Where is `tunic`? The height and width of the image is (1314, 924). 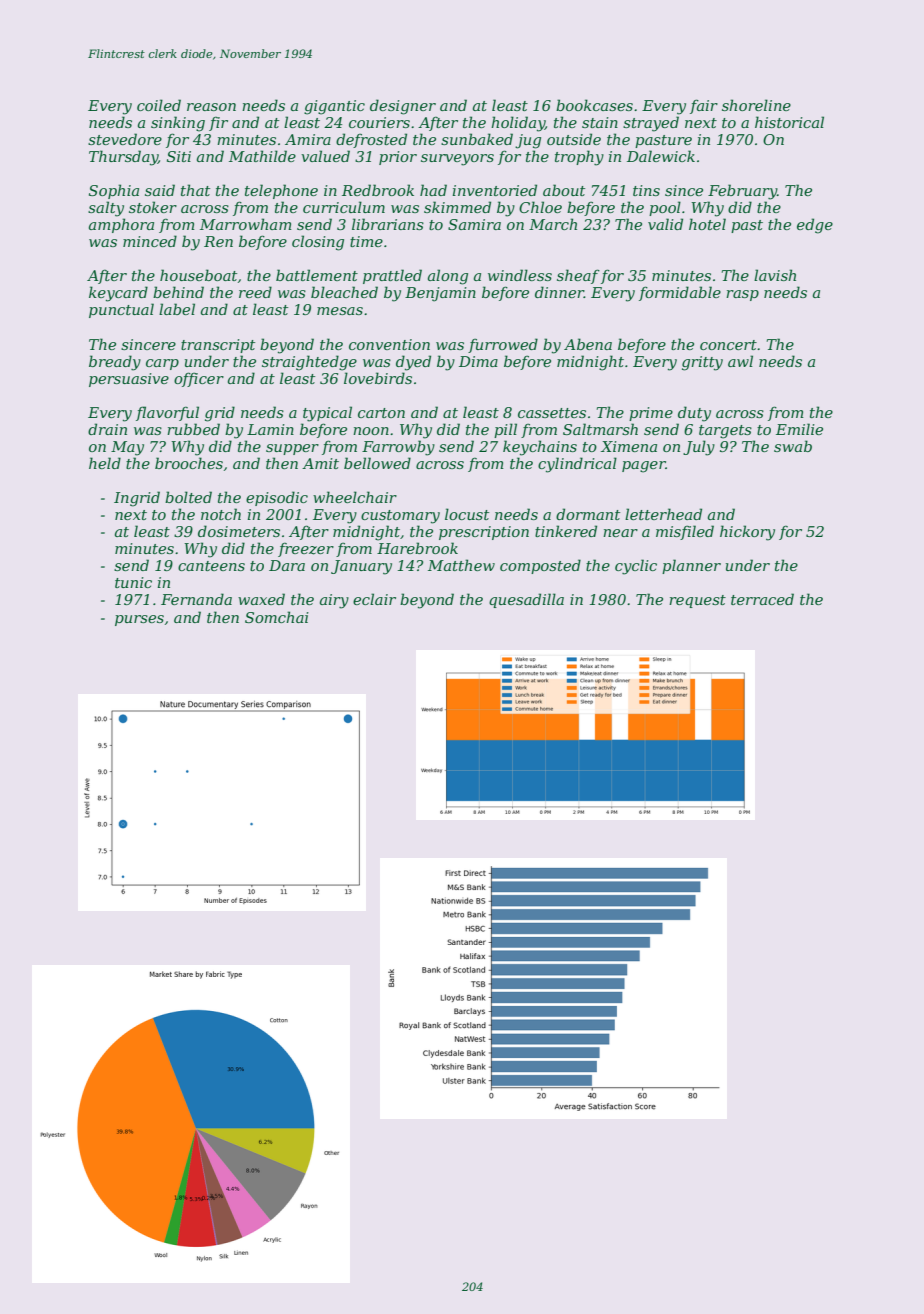 tunic is located at coordinates (133, 582).
